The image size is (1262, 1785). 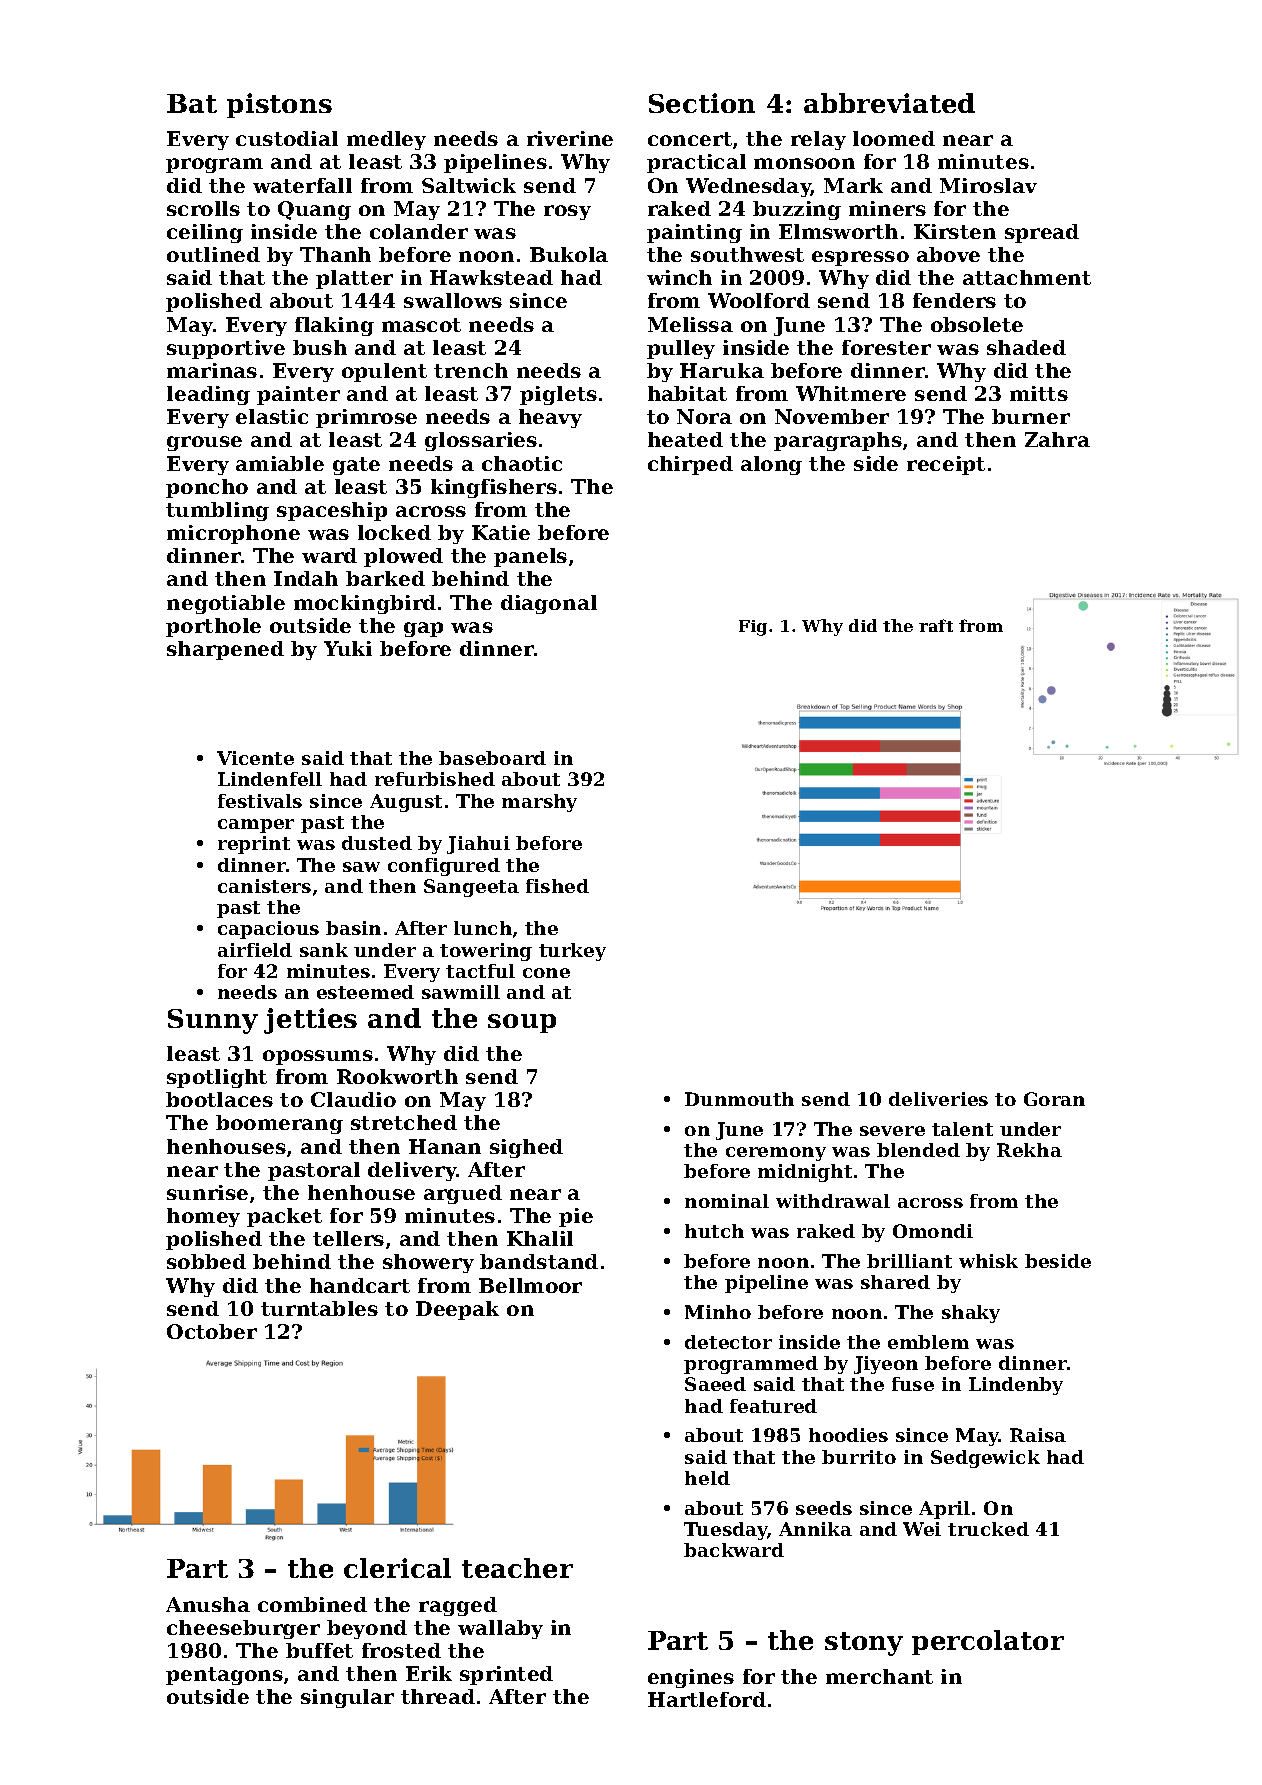 I want to click on held, so click(x=707, y=1478).
